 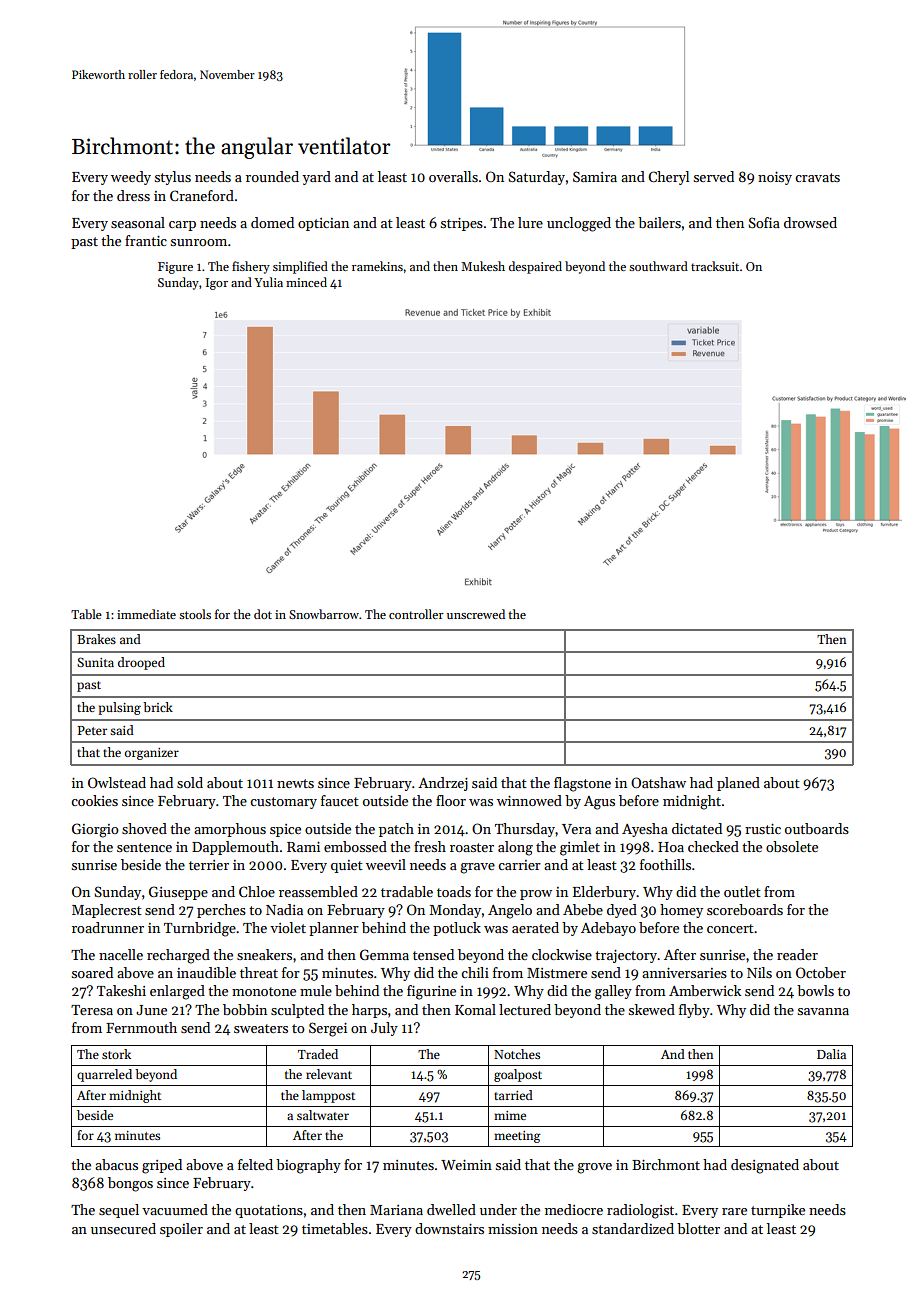 I want to click on fresh, so click(x=430, y=846).
